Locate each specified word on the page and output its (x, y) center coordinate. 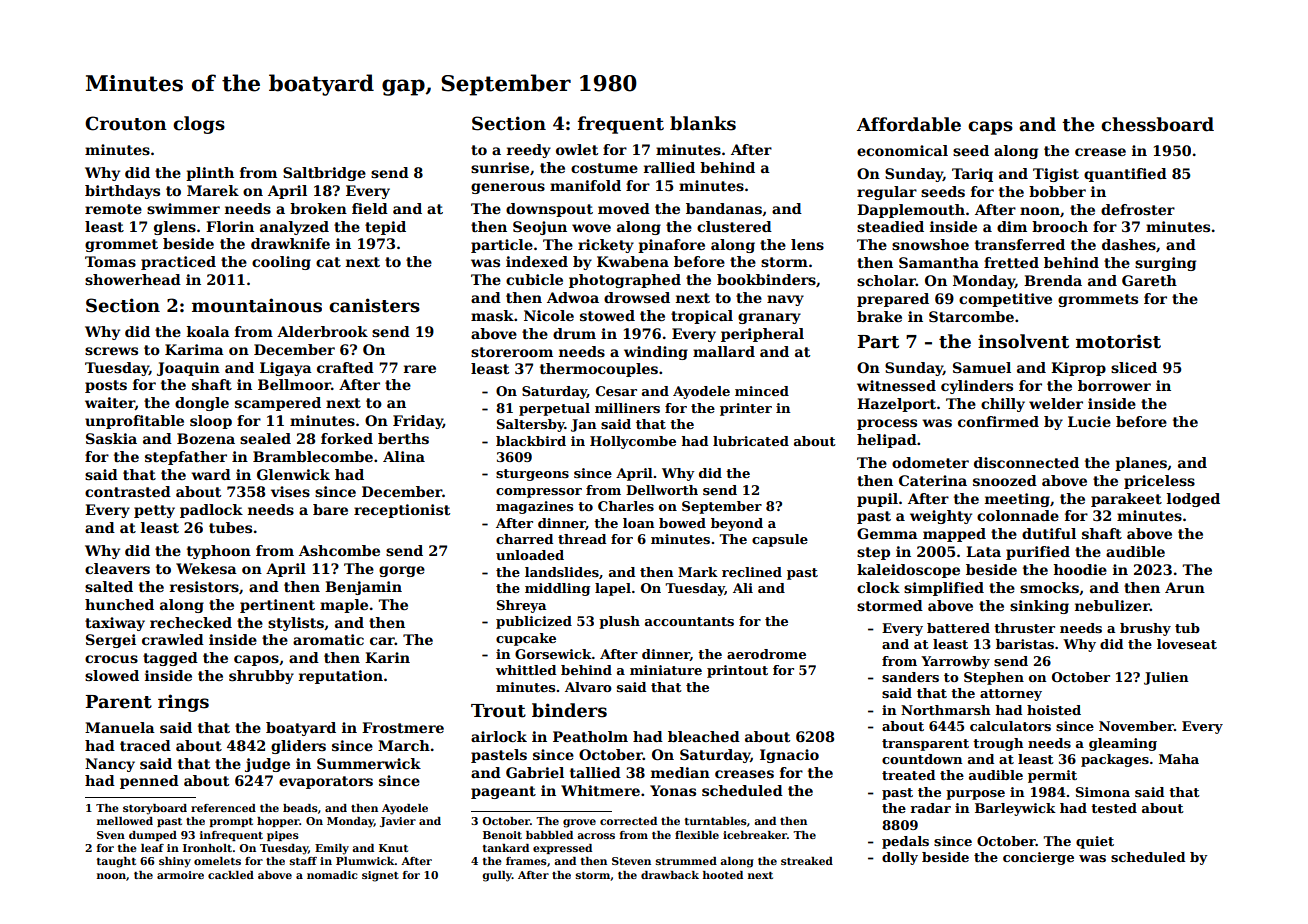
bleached (704, 736)
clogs (199, 125)
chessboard (1157, 124)
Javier (398, 822)
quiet (1095, 842)
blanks (703, 123)
